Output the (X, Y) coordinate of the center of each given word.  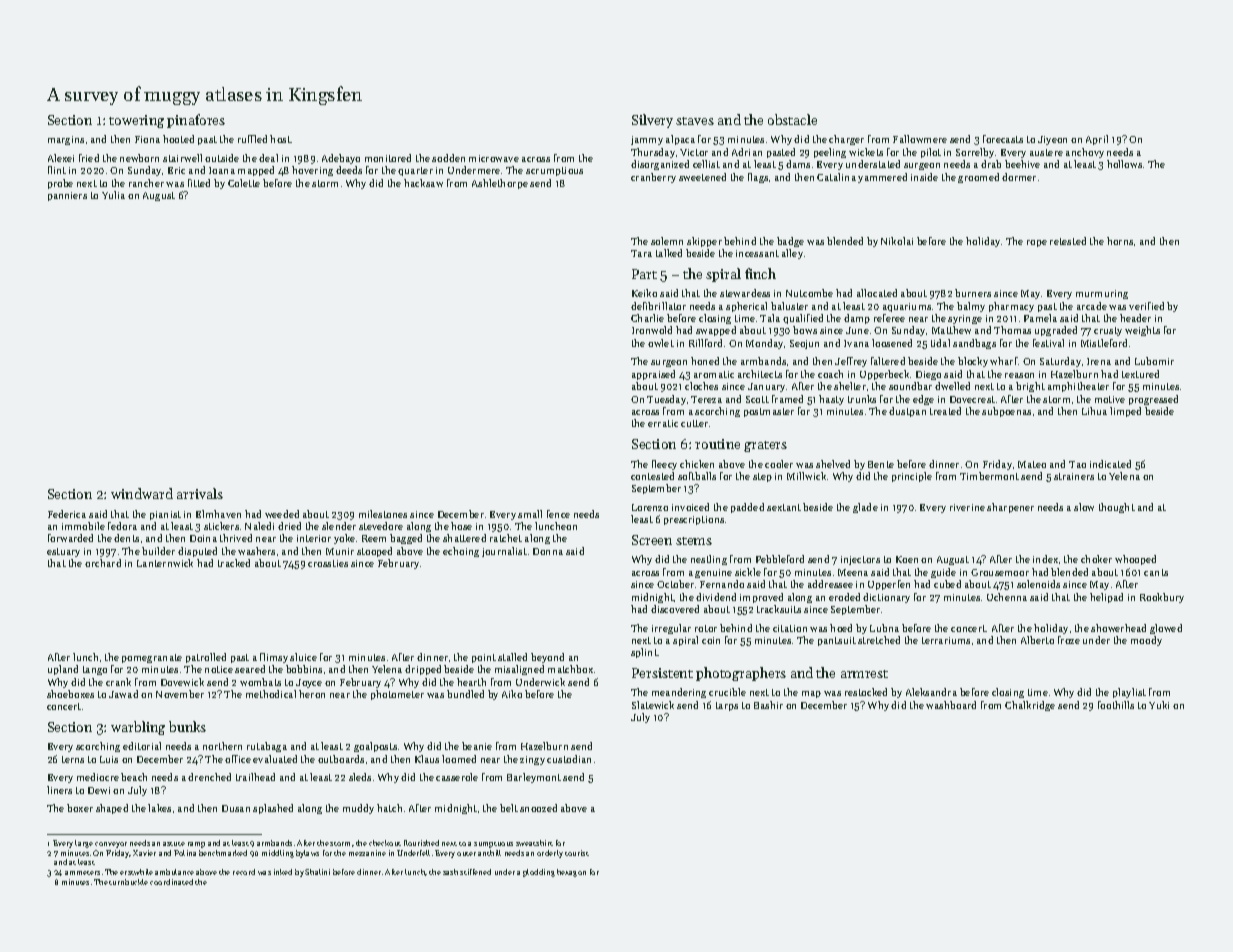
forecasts (1003, 139)
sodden (448, 158)
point (484, 658)
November (180, 694)
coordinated (171, 882)
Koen (907, 559)
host (280, 139)
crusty (1108, 331)
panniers (67, 196)
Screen (652, 540)
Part (644, 274)
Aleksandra (931, 692)
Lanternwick (165, 563)
